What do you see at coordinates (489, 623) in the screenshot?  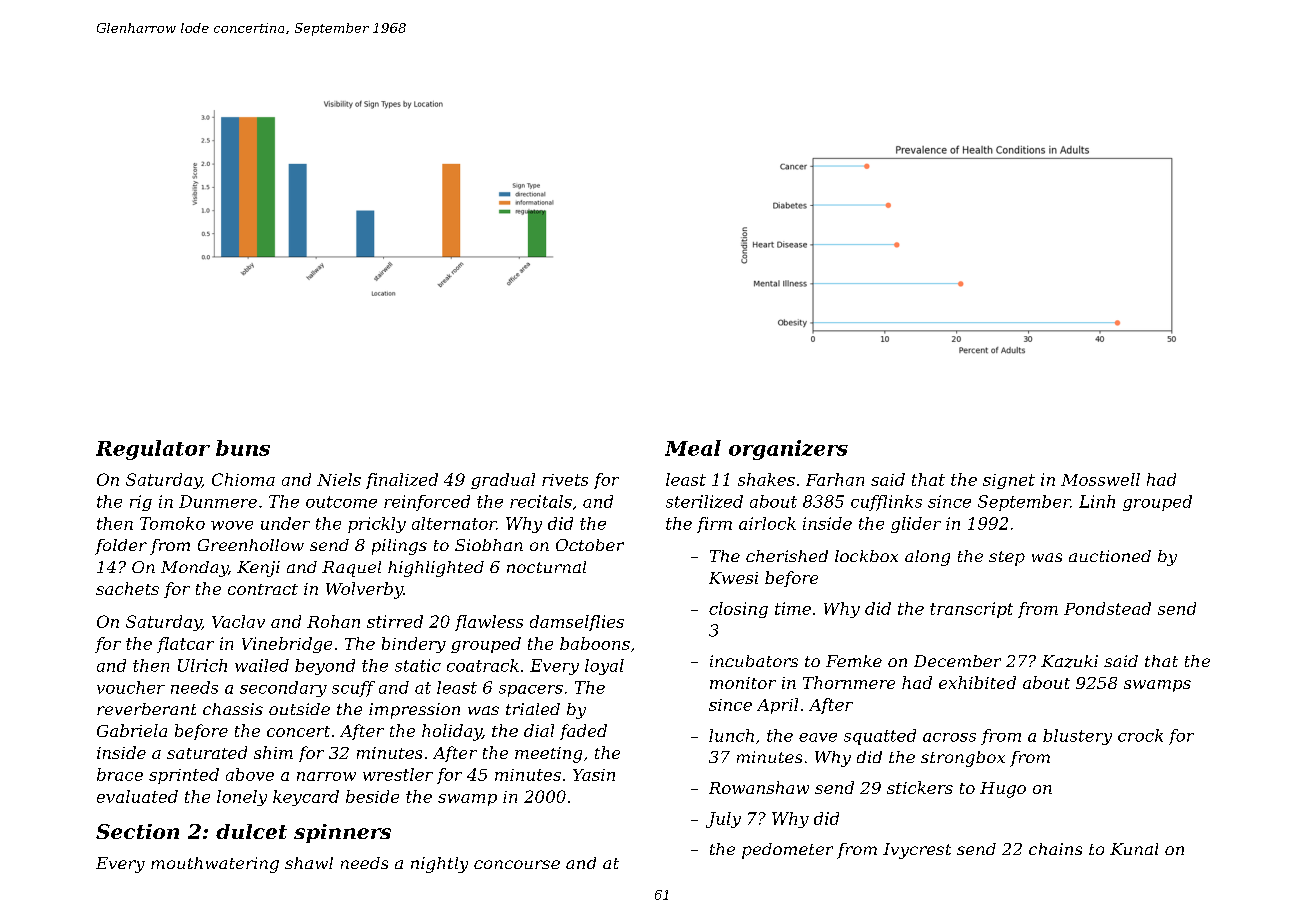 I see `flawless` at bounding box center [489, 623].
